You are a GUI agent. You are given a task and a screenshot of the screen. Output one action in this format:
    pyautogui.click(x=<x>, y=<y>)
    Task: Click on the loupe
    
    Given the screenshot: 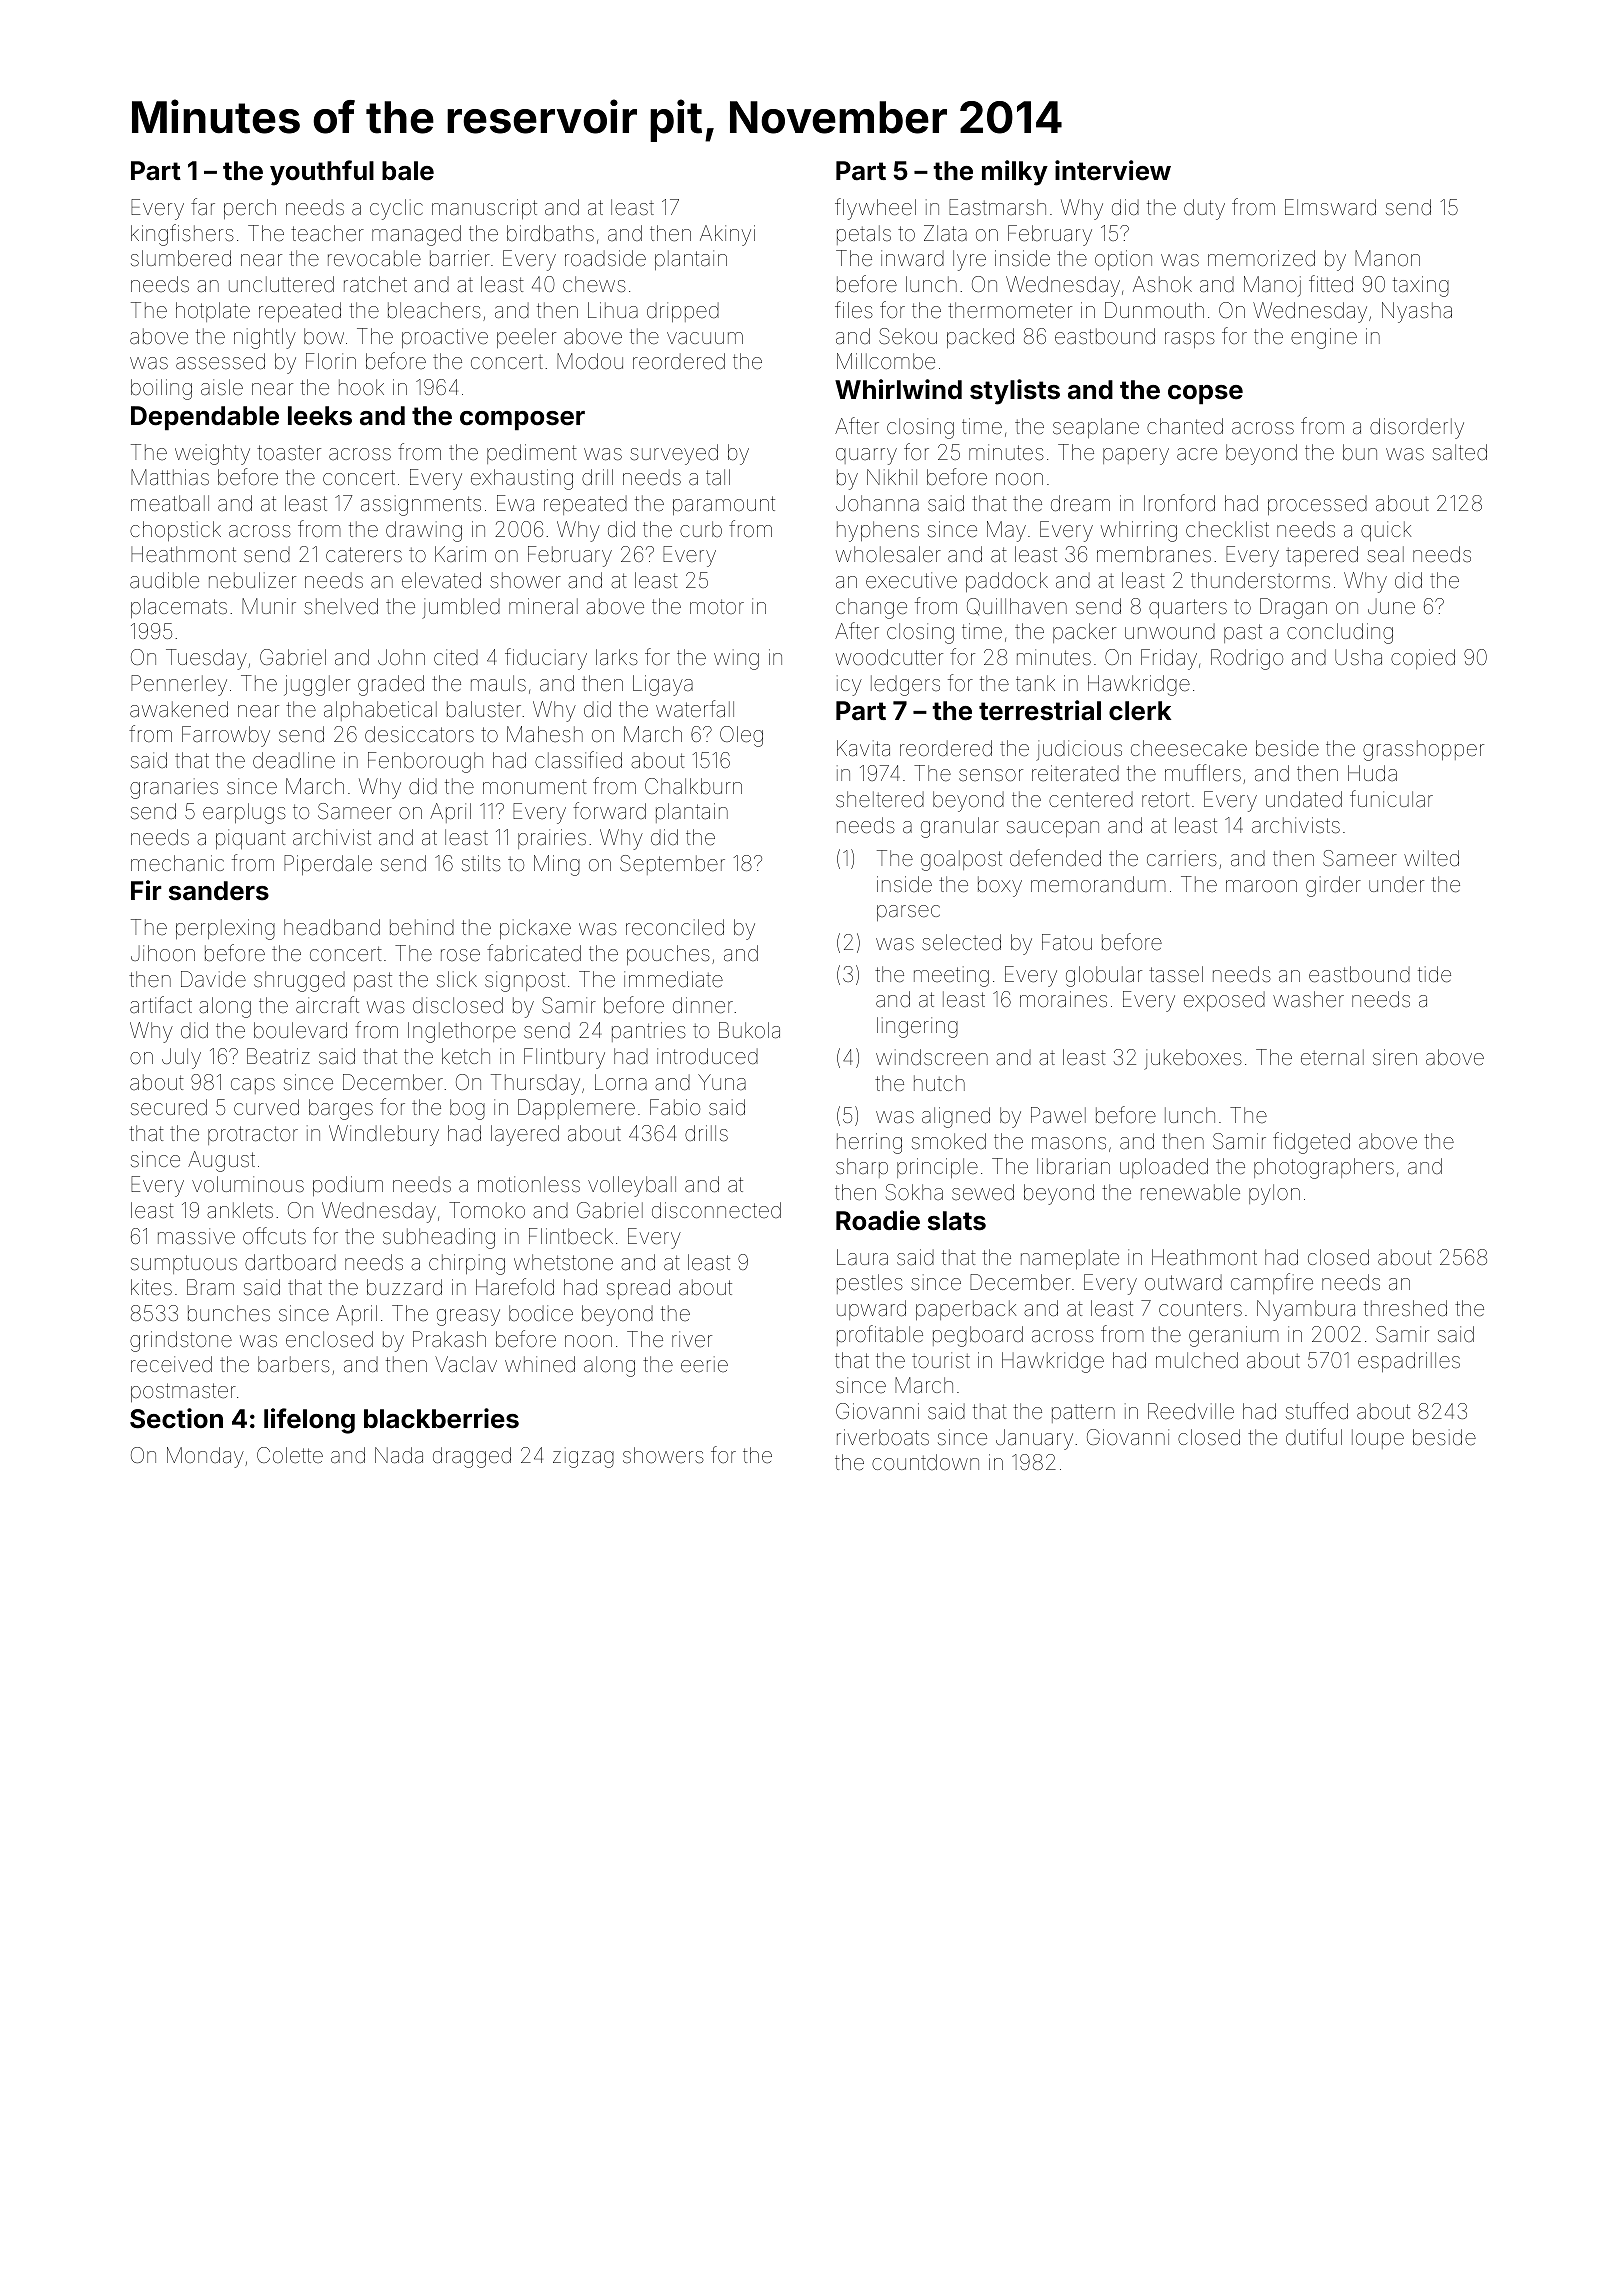 What is the action you would take?
    pyautogui.click(x=1378, y=1439)
